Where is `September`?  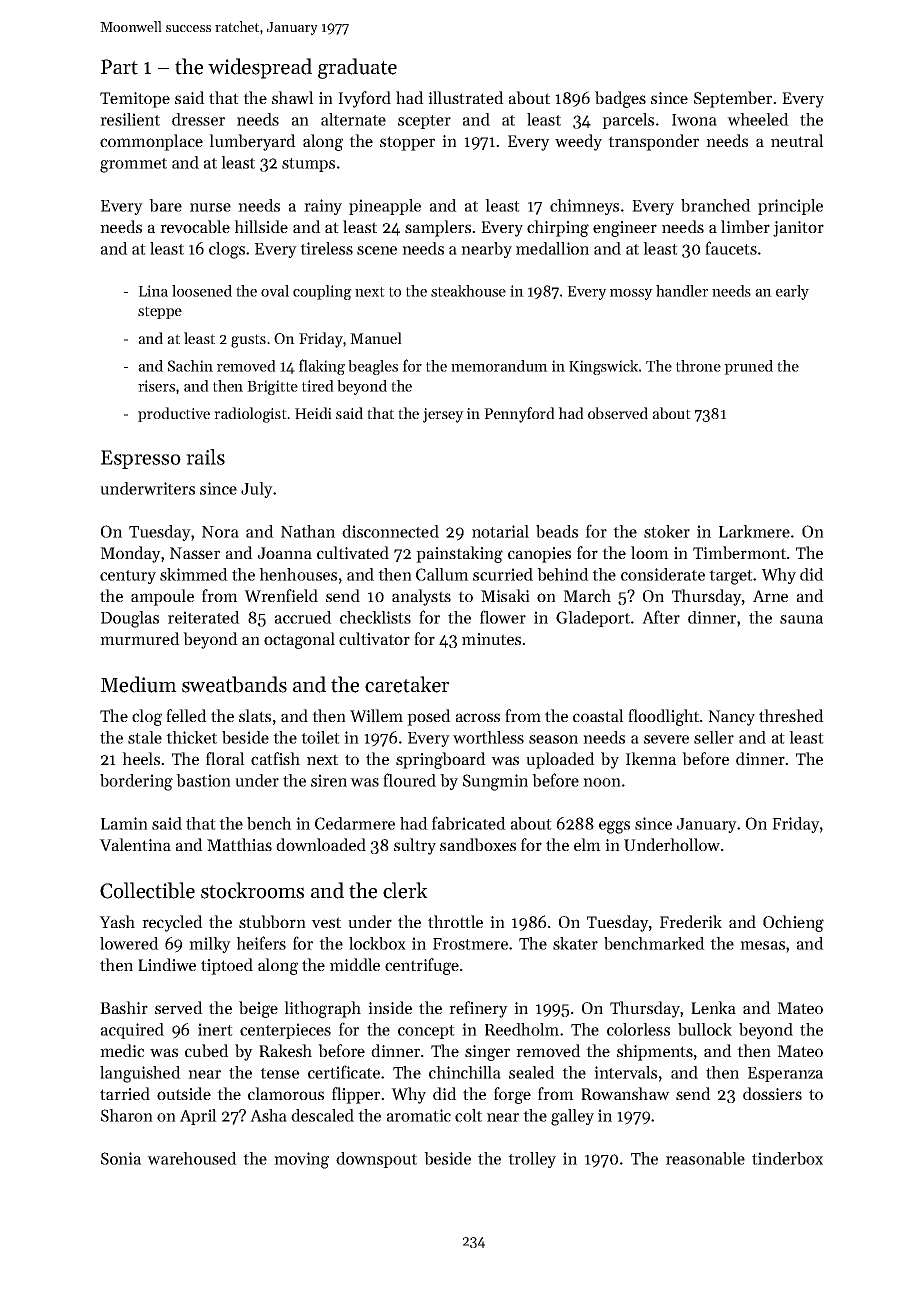 September is located at coordinates (733, 99).
